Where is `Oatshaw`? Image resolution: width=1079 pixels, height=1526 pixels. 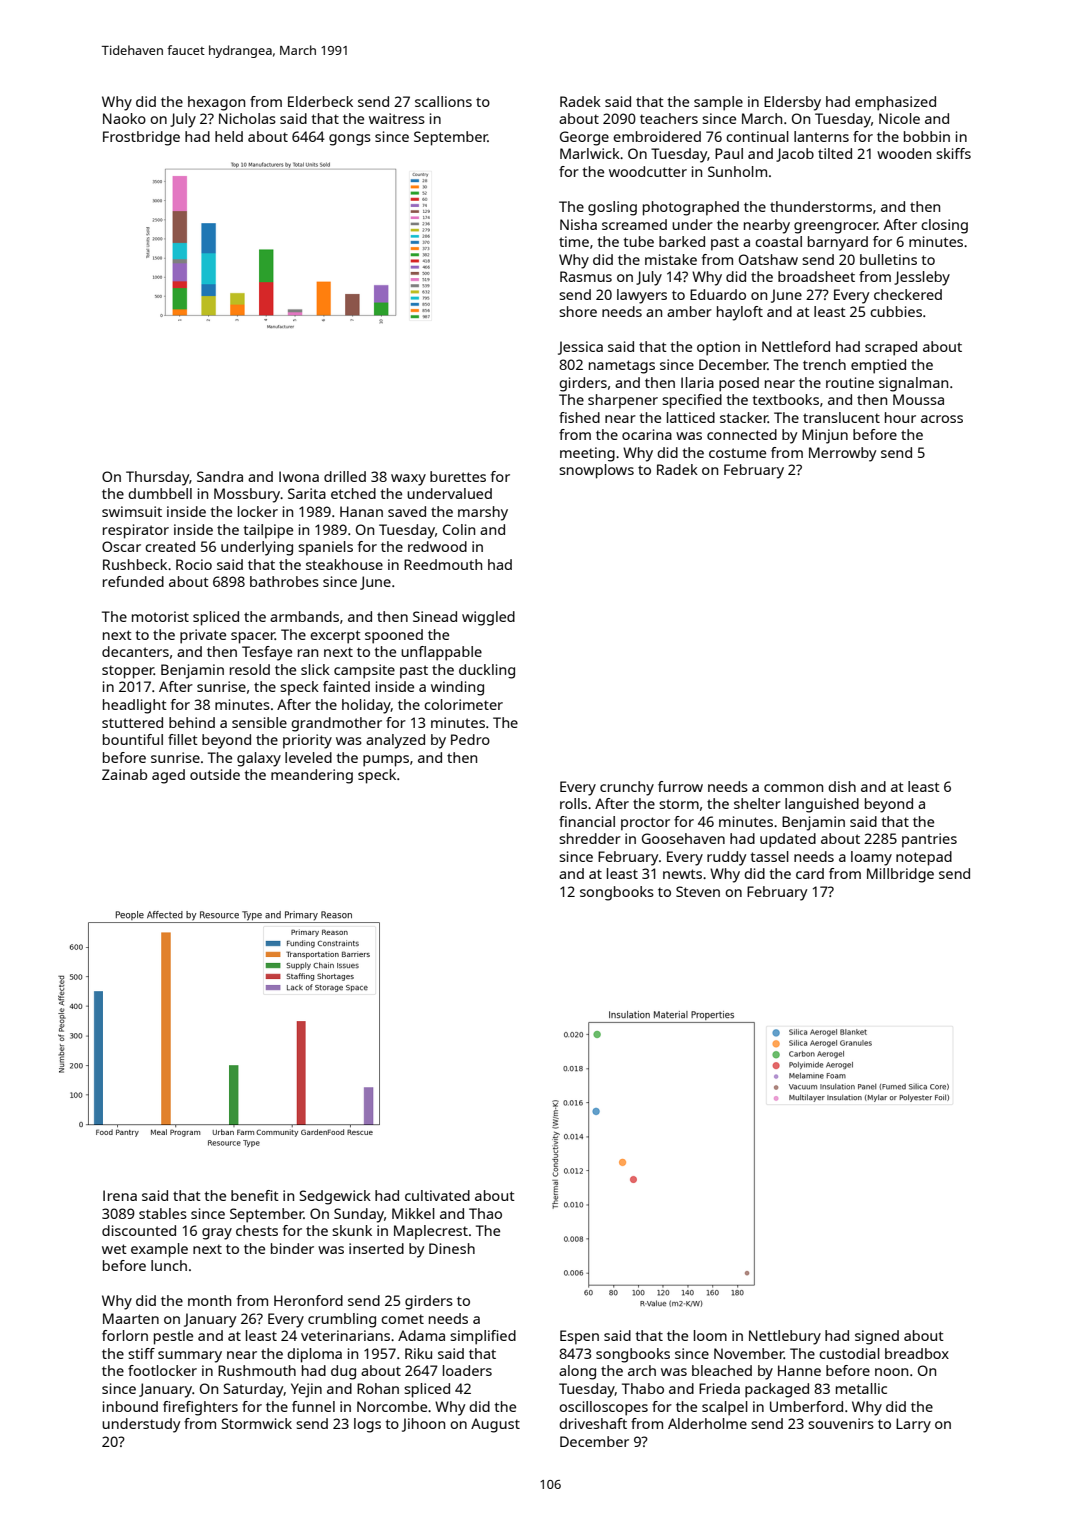 Oatshaw is located at coordinates (768, 259).
